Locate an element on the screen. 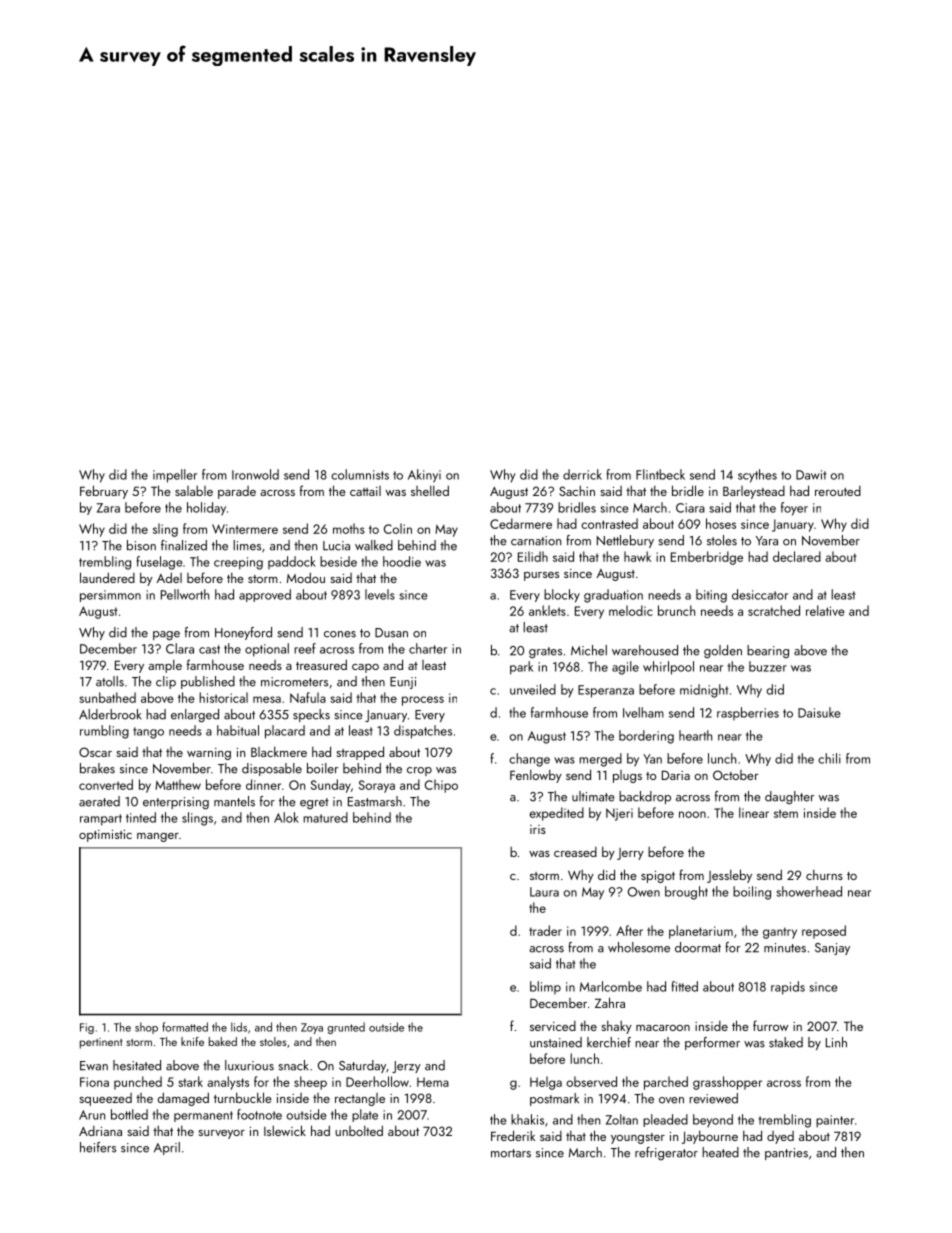 The height and width of the screenshot is (1233, 952). Flintbeck is located at coordinates (660, 474).
